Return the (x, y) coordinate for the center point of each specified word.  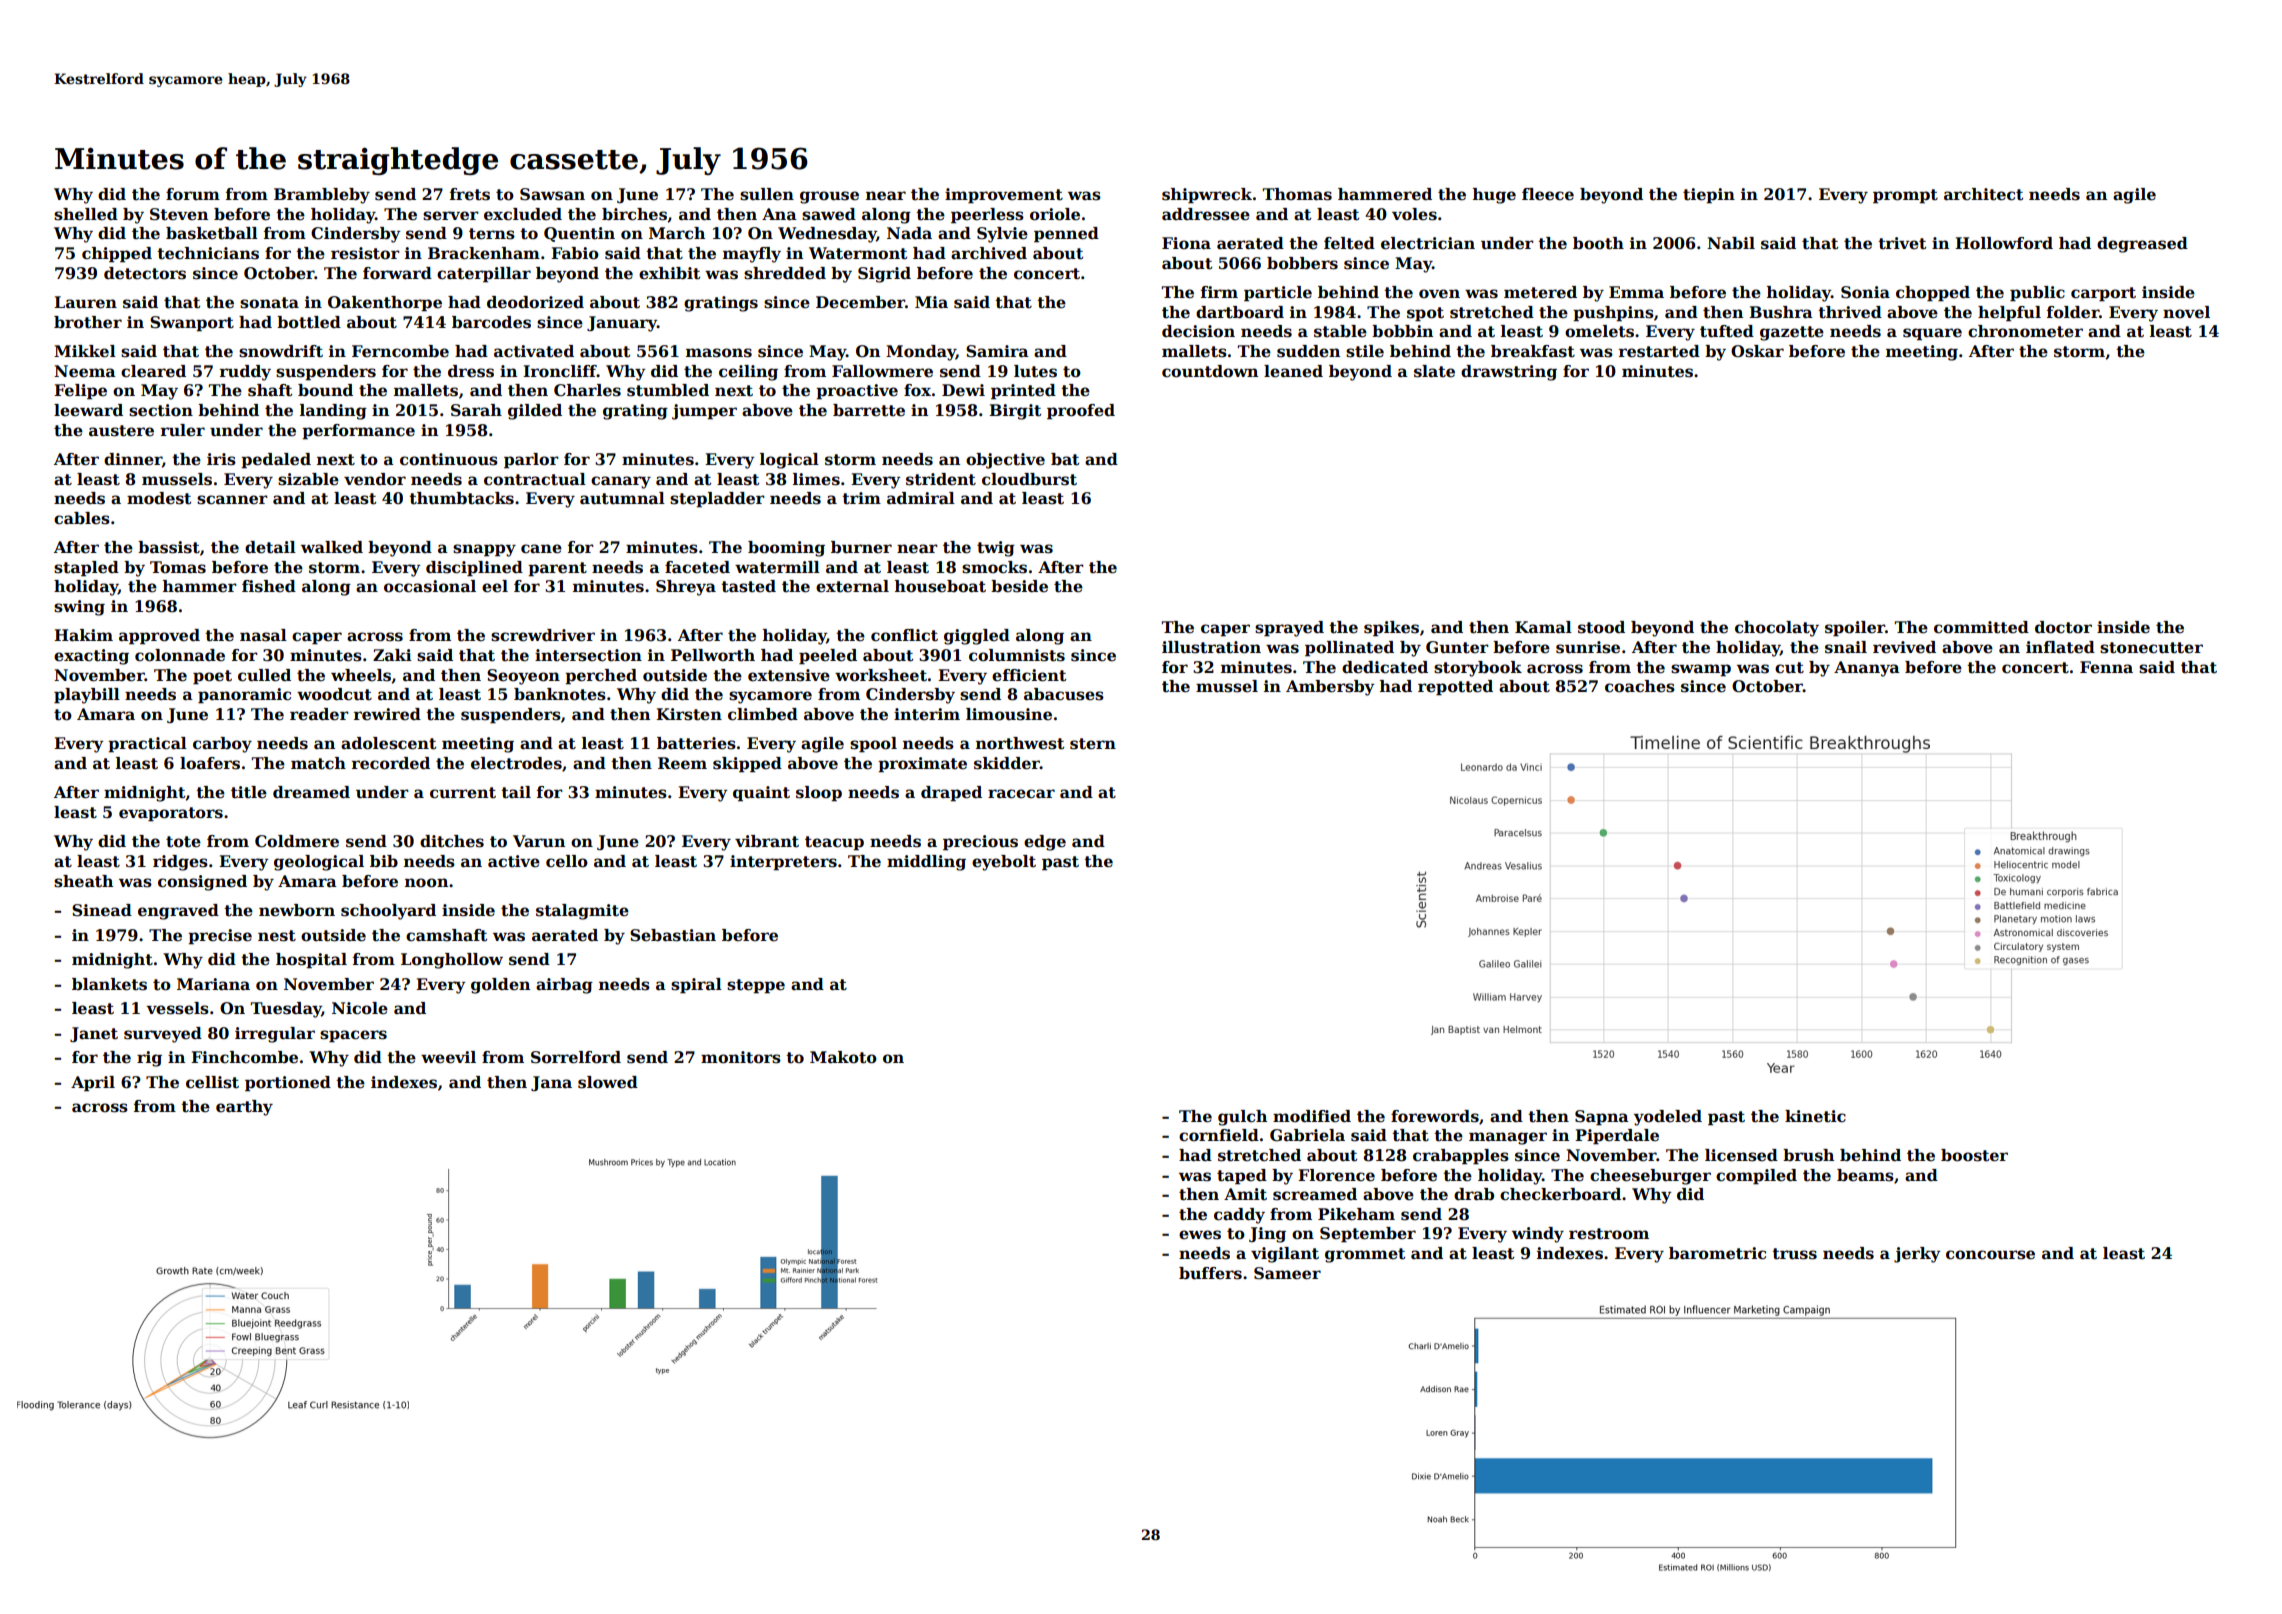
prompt (1905, 196)
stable (1340, 331)
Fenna (2106, 667)
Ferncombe (400, 351)
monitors (741, 1057)
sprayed (1289, 629)
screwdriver (543, 635)
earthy (244, 1108)
